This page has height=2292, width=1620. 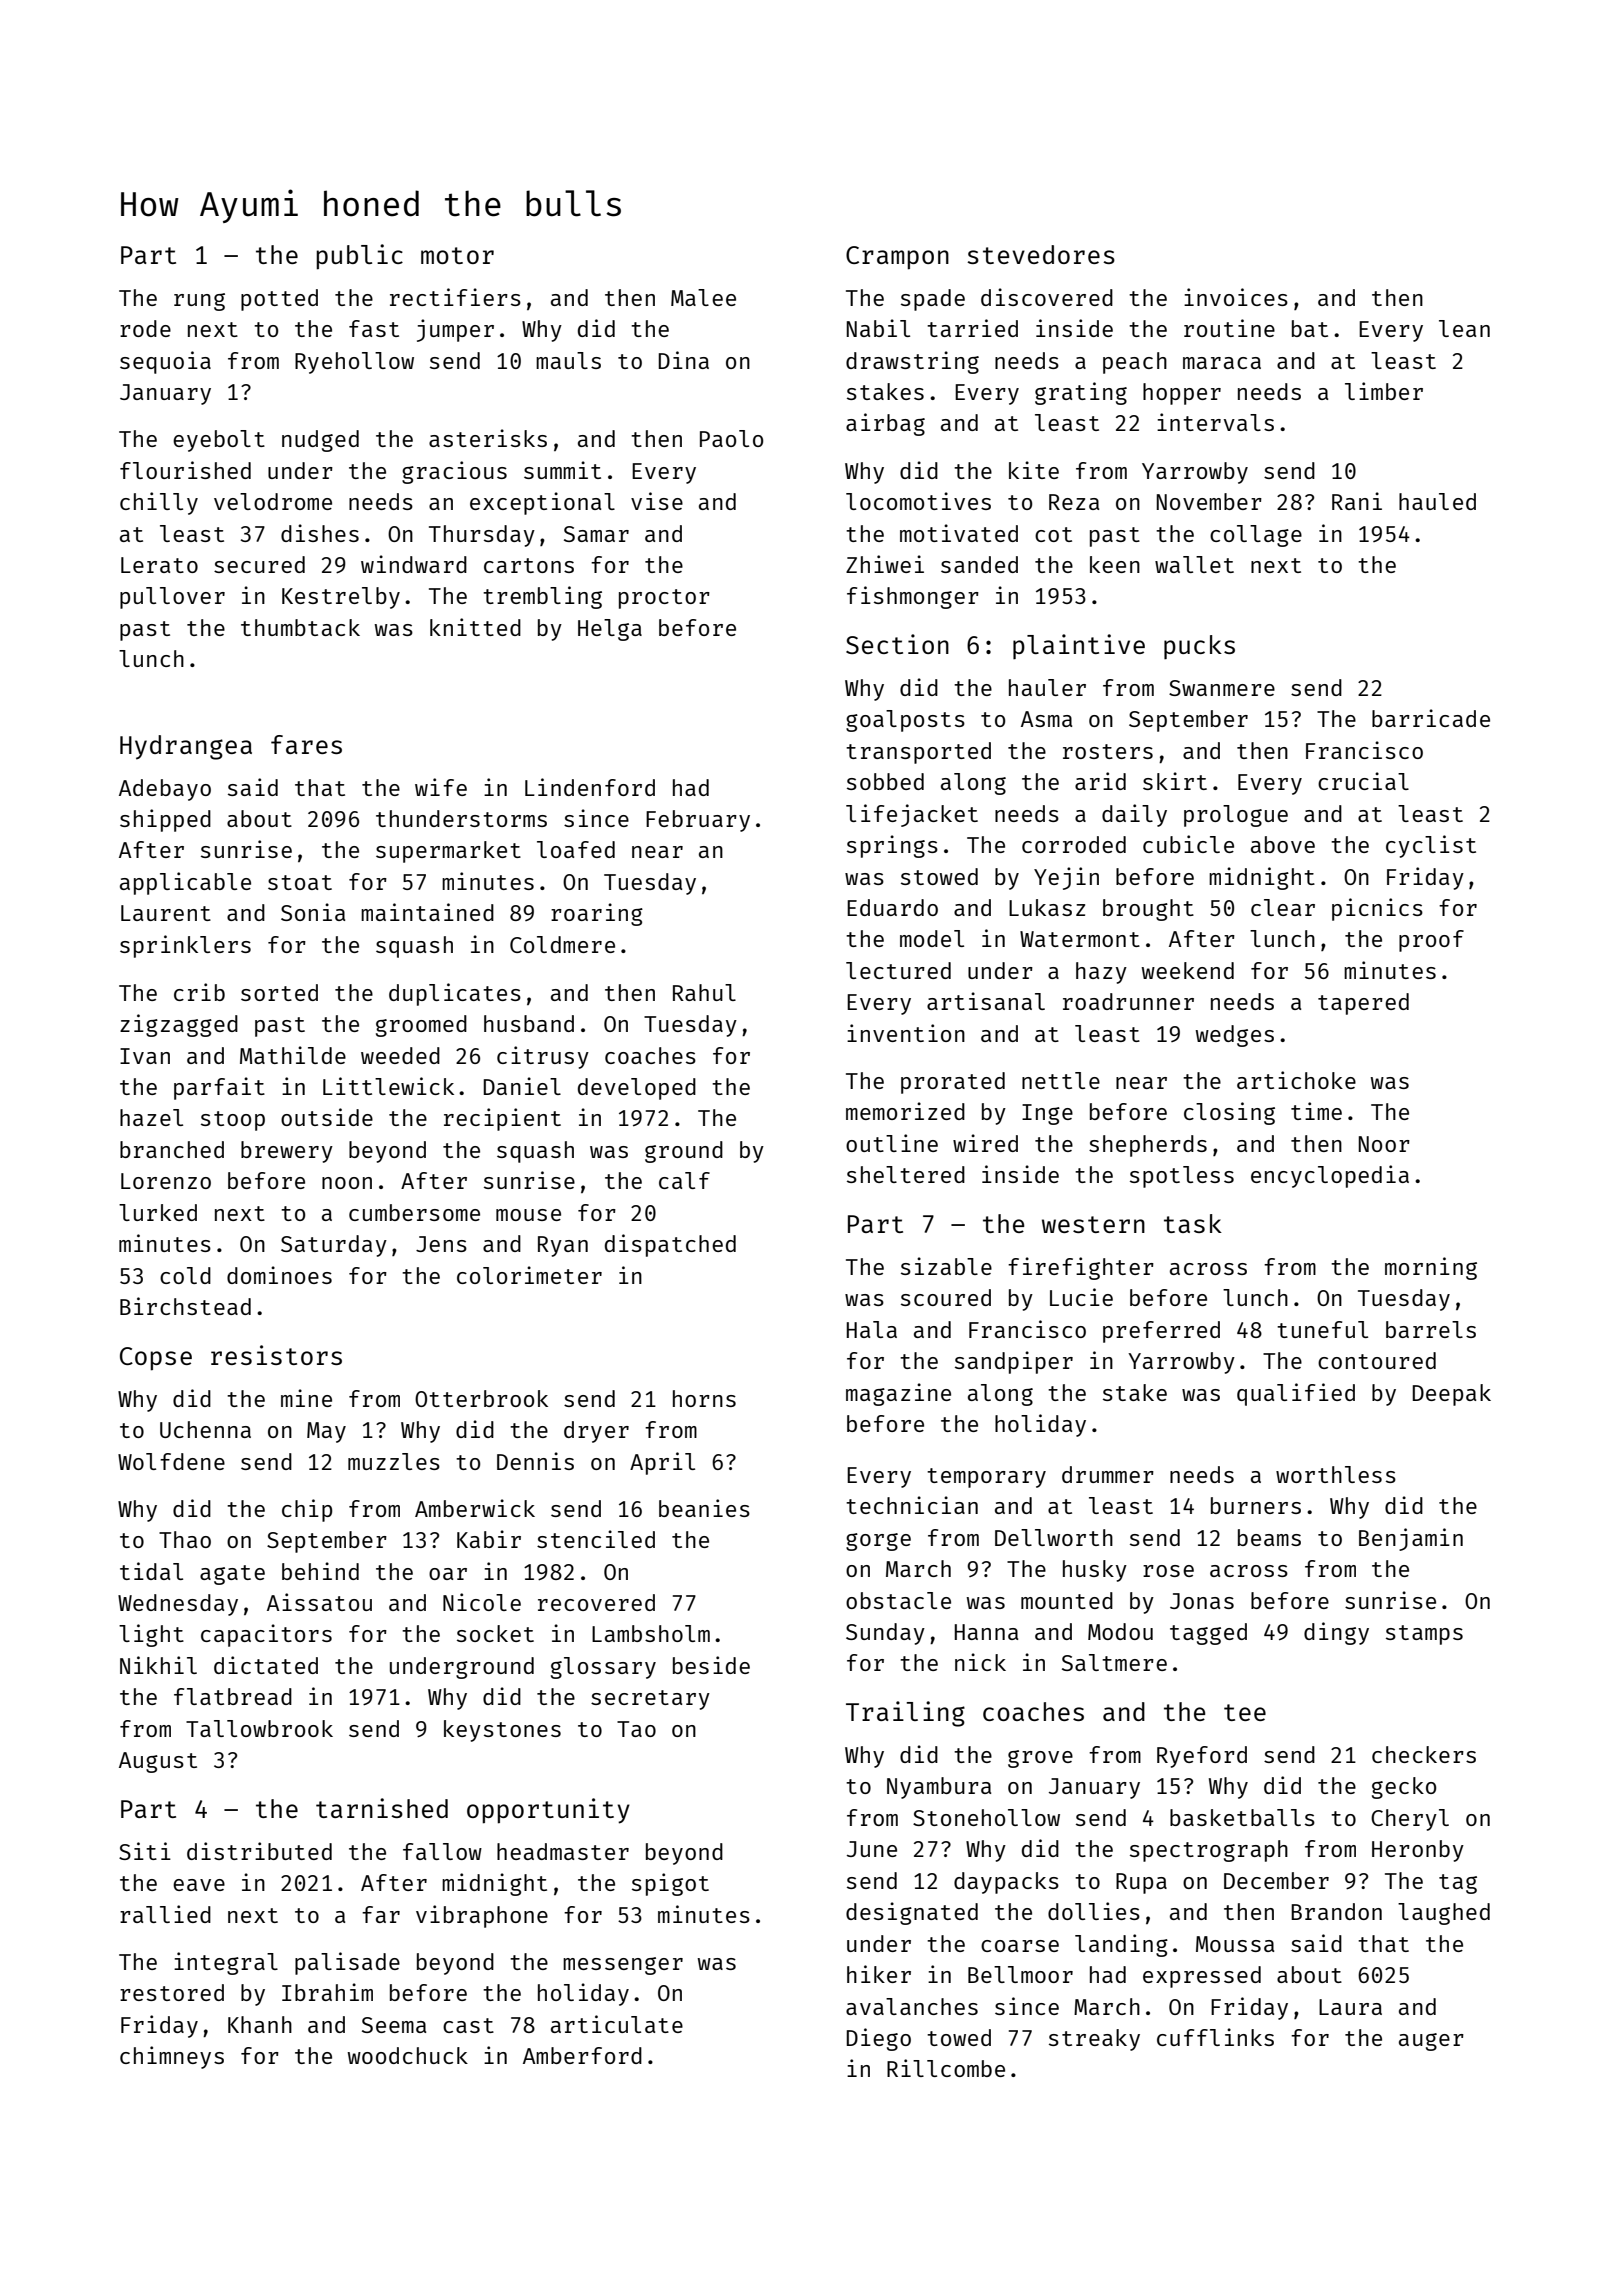 What do you see at coordinates (226, 1963) in the page?
I see `integral` at bounding box center [226, 1963].
